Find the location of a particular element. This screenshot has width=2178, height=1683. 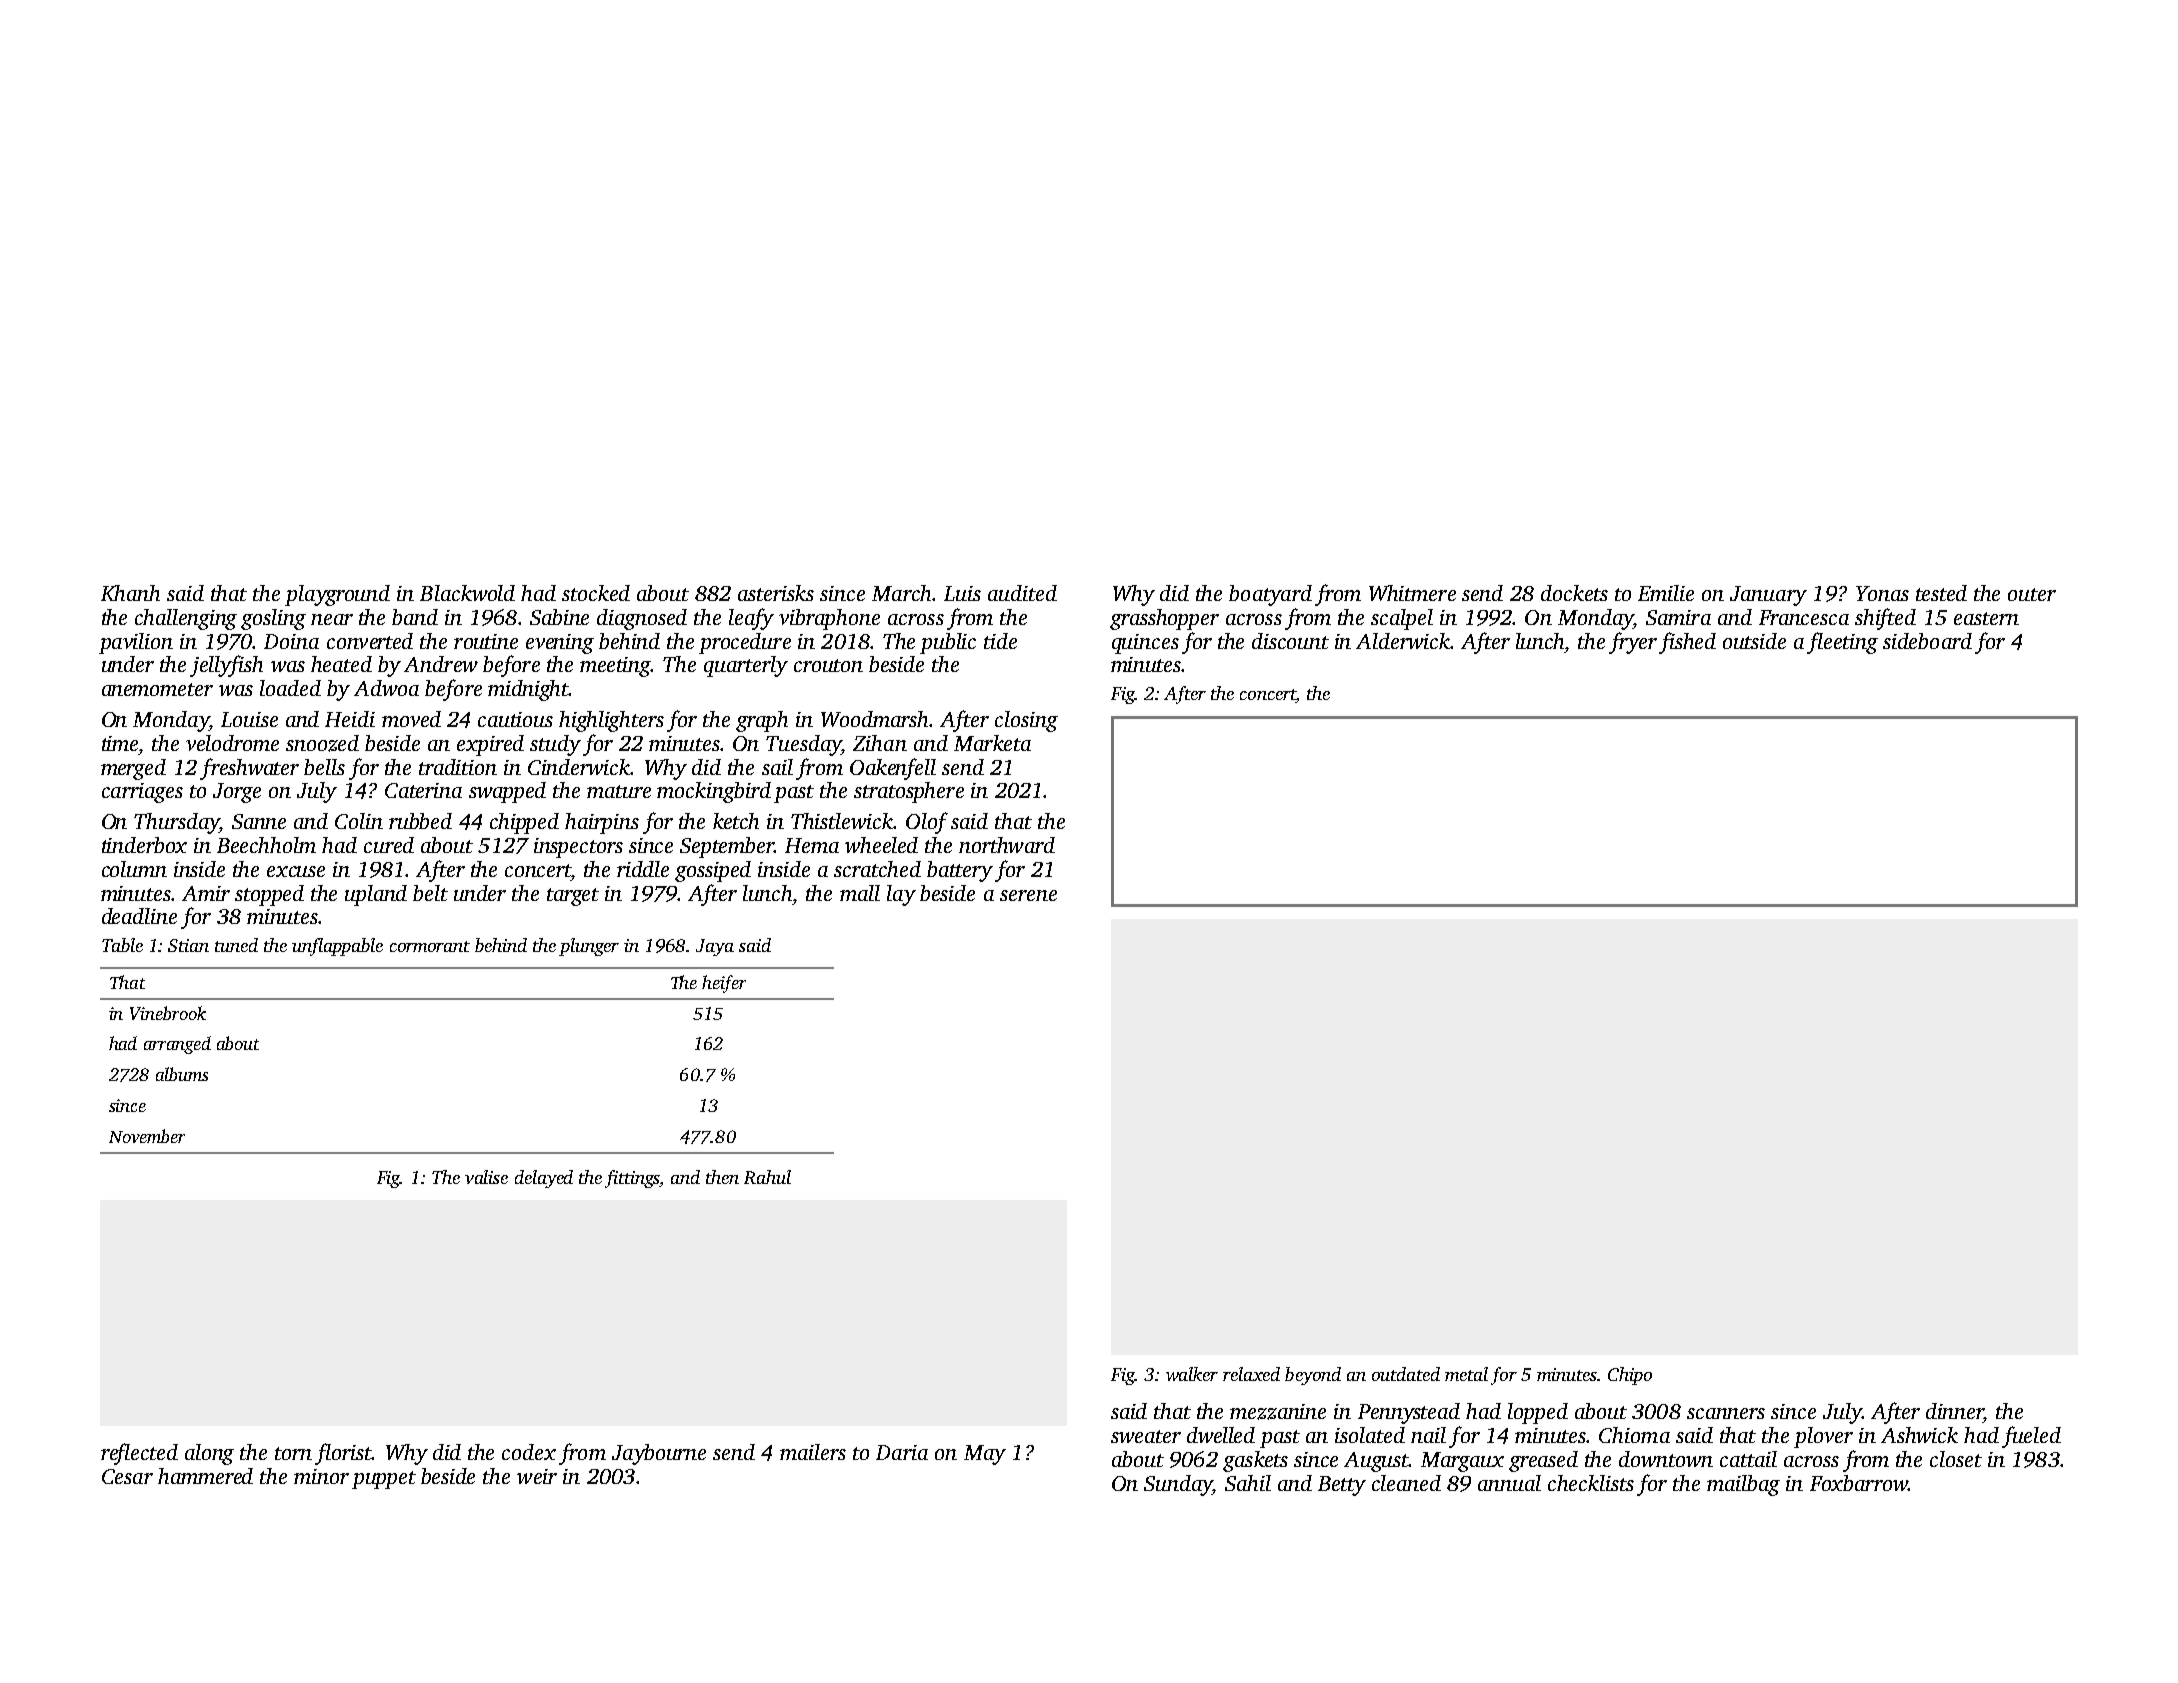

challenging is located at coordinates (186, 619).
